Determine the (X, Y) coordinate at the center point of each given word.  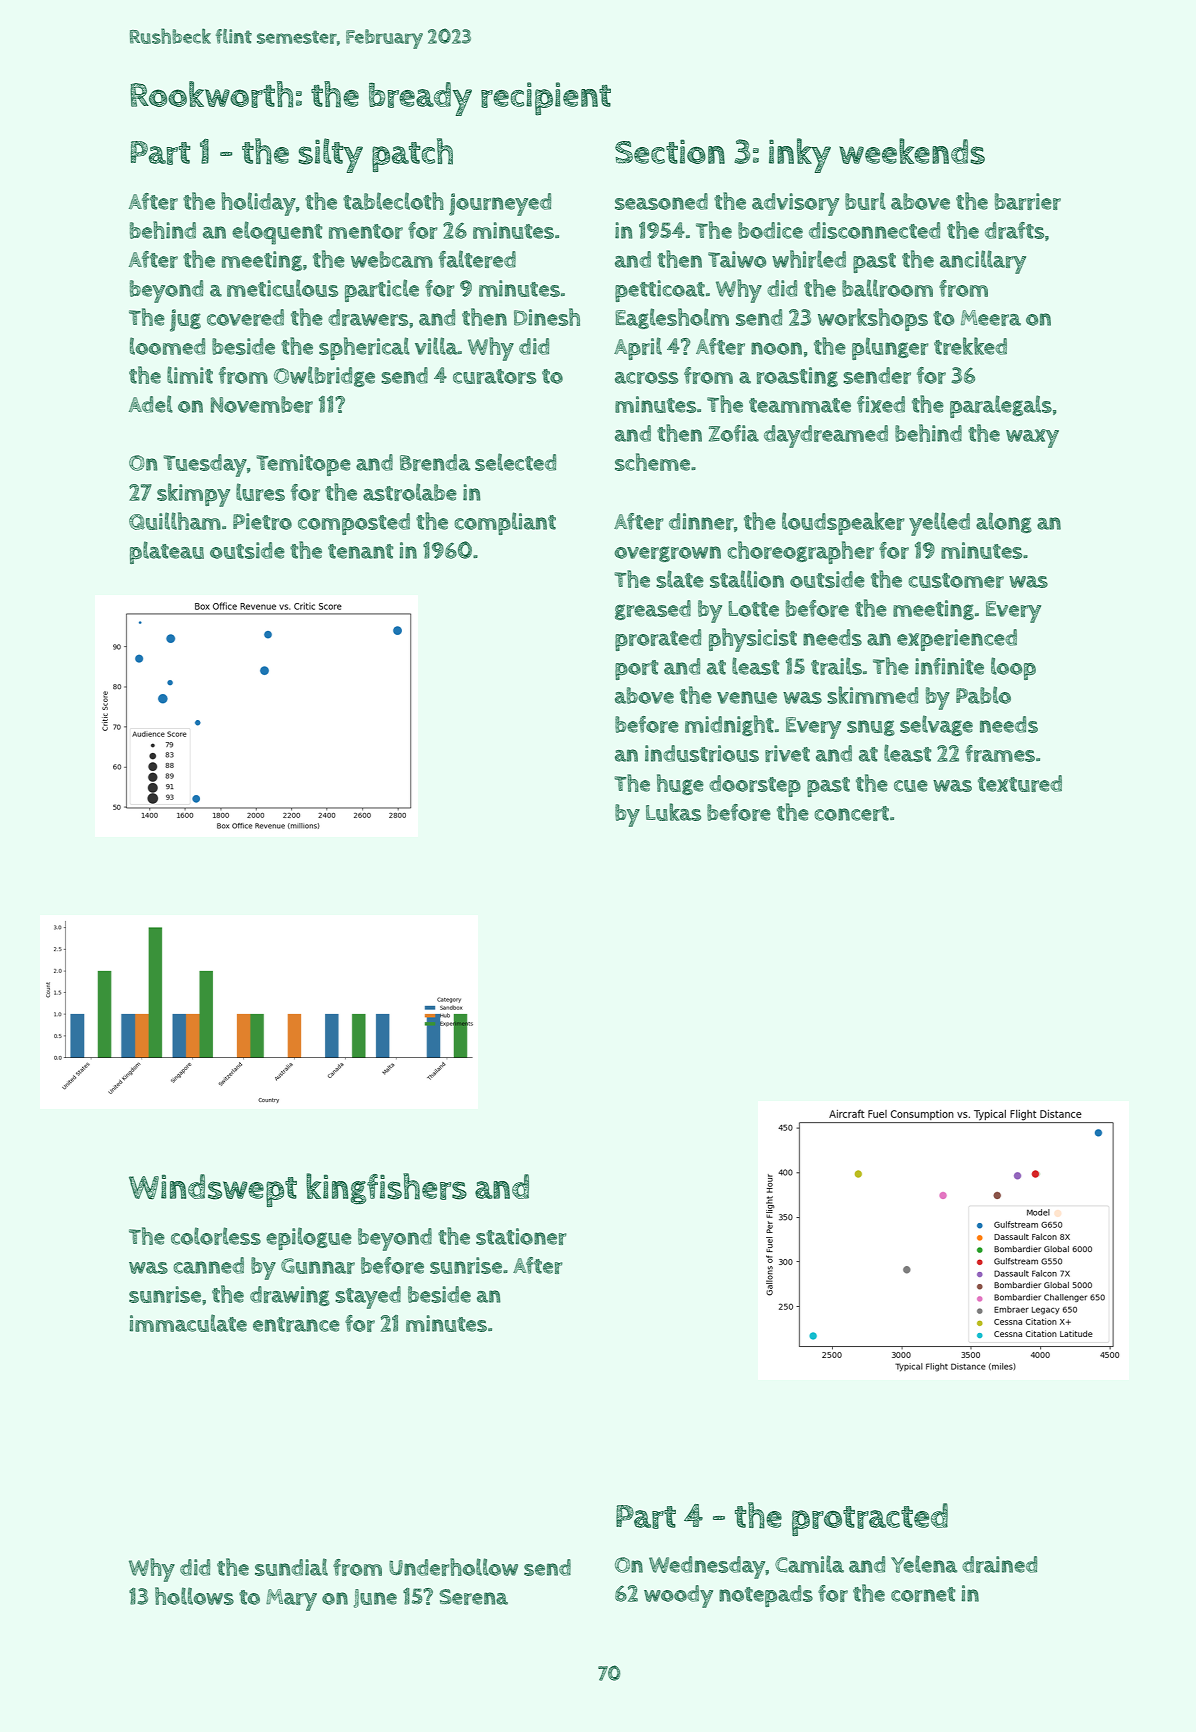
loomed (167, 346)
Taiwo (737, 259)
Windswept (213, 1190)
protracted (870, 1519)
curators (494, 376)
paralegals (1001, 406)
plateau (167, 552)
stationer (521, 1236)
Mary (291, 1600)
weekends (912, 151)
